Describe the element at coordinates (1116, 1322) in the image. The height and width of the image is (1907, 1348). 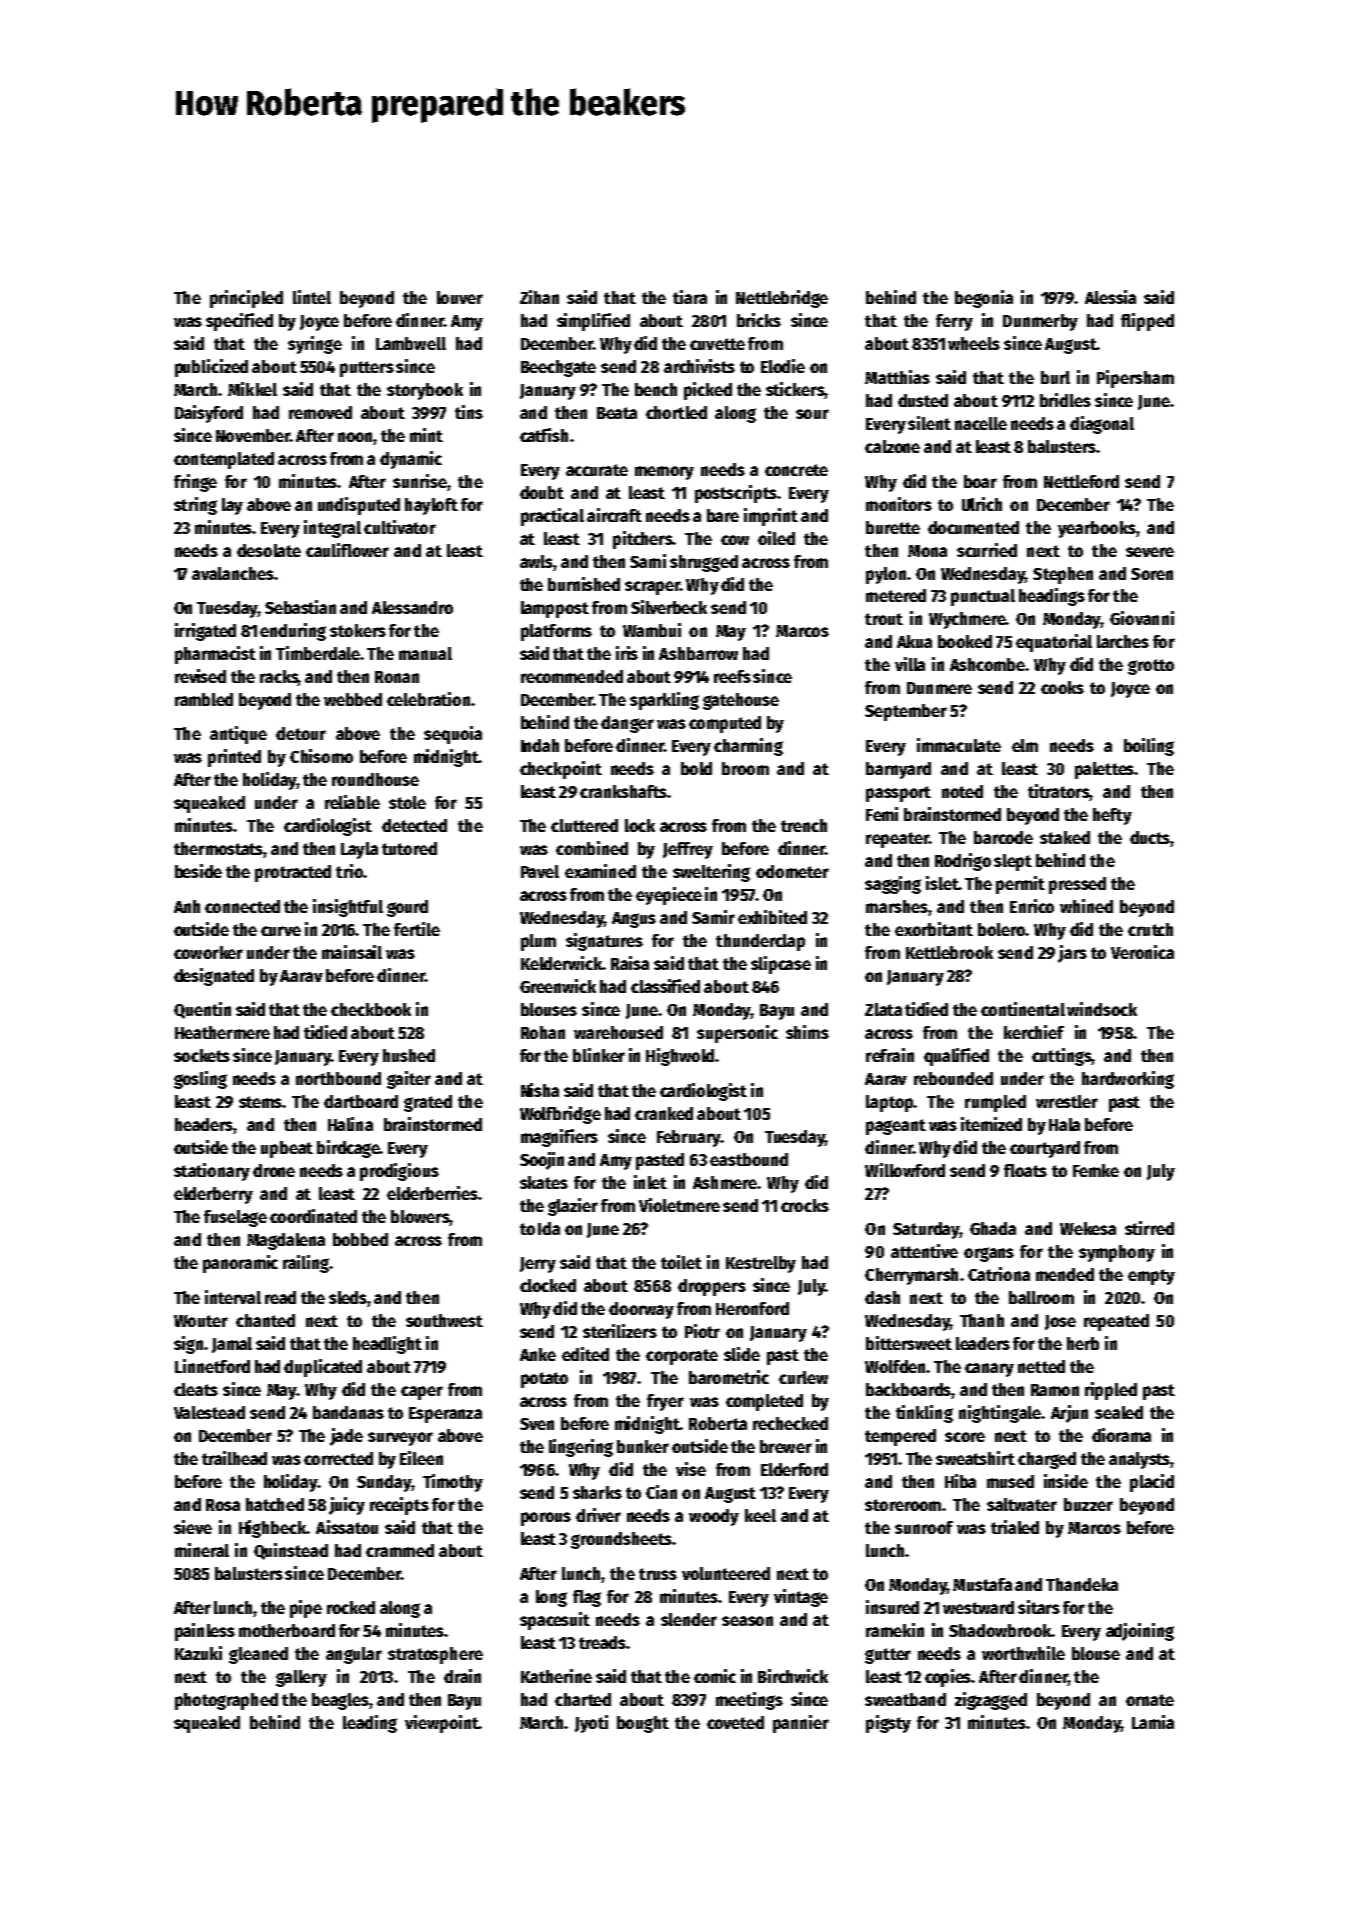
I see `repeated` at that location.
